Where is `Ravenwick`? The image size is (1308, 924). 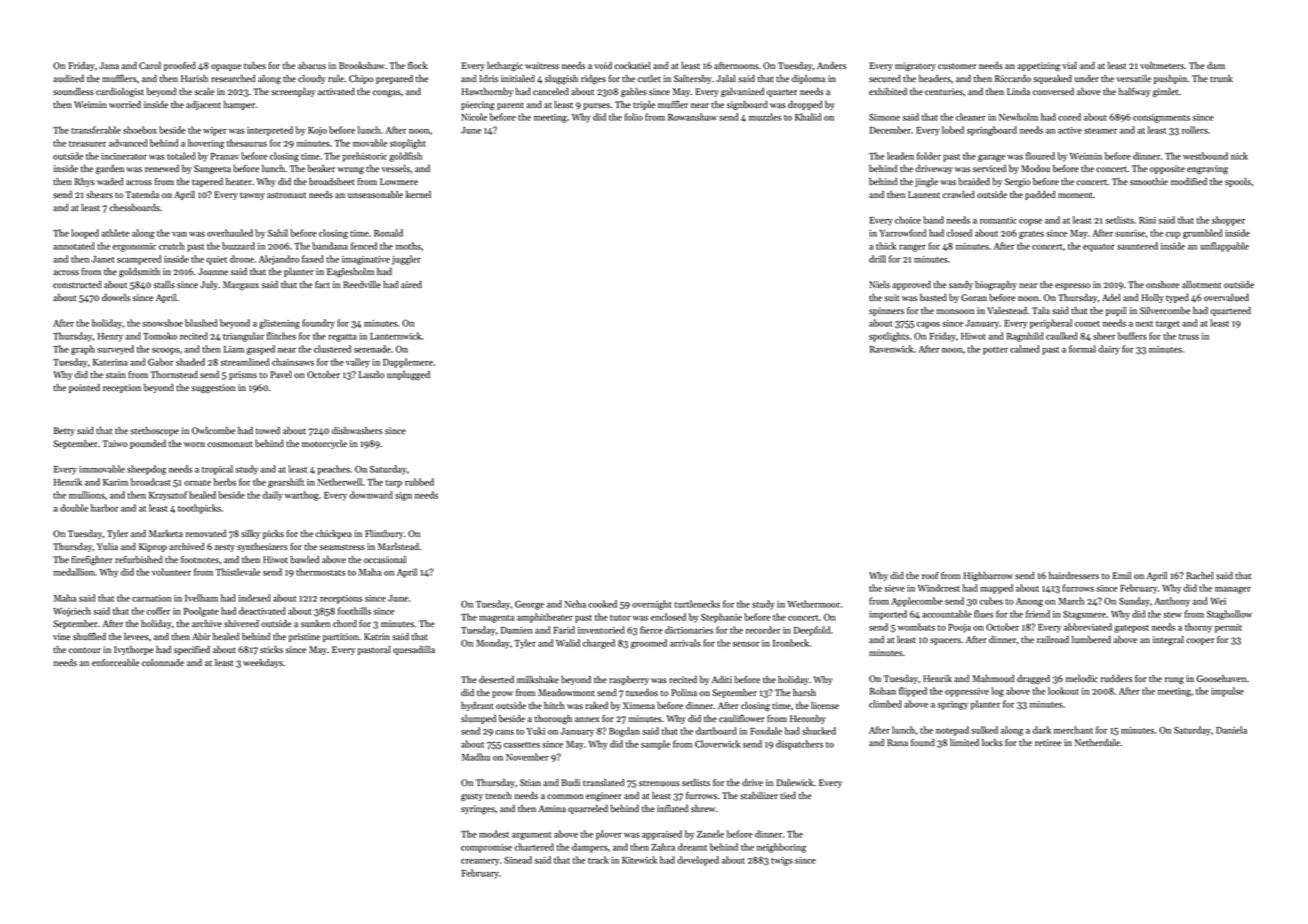 Ravenwick is located at coordinates (892, 349).
